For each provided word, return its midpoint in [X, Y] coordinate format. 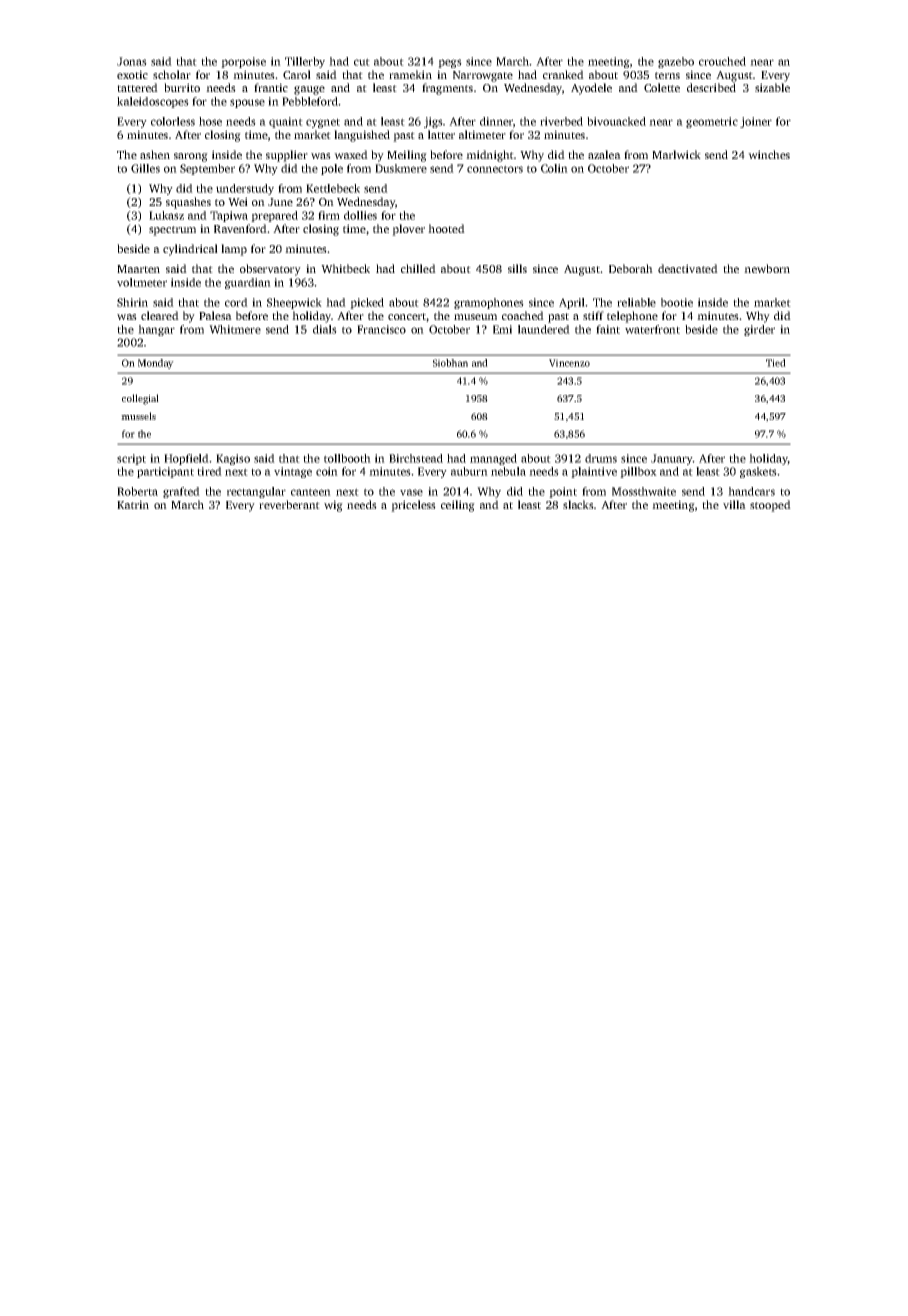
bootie [677, 302]
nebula [508, 471]
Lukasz [166, 215]
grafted [181, 492]
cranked [563, 74]
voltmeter [142, 282]
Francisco [381, 329]
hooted [446, 228]
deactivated [688, 268]
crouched [722, 61]
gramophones [489, 303]
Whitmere [235, 329]
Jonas [132, 61]
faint [608, 329]
